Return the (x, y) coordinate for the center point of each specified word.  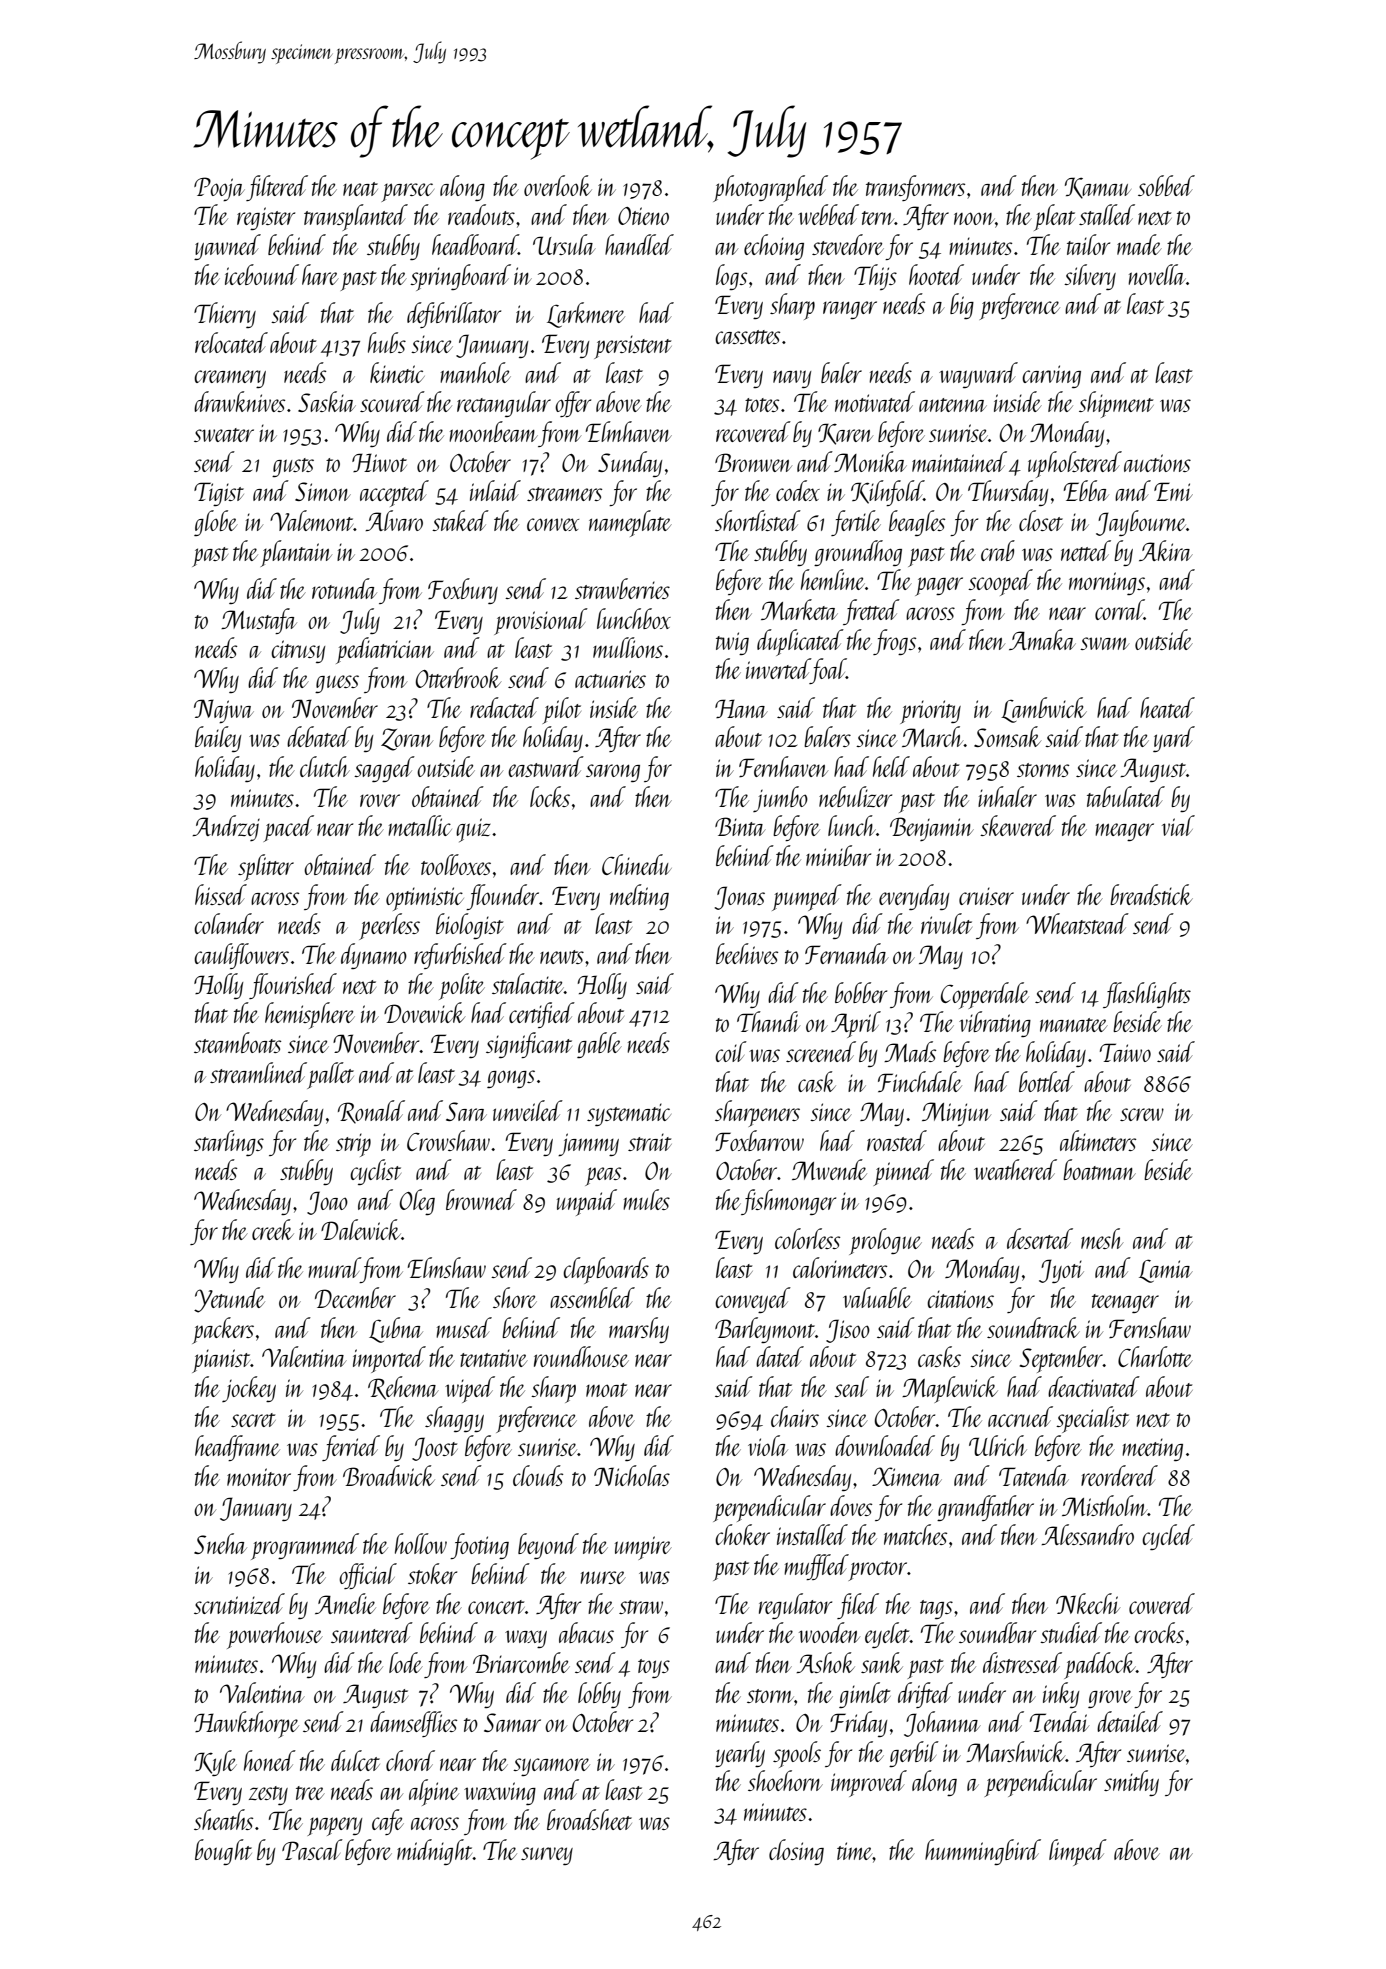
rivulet (946, 923)
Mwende (829, 1169)
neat (360, 189)
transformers (915, 188)
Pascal (312, 1849)
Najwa (224, 711)
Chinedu (637, 864)
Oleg (417, 1202)
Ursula (564, 244)
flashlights (1147, 995)
